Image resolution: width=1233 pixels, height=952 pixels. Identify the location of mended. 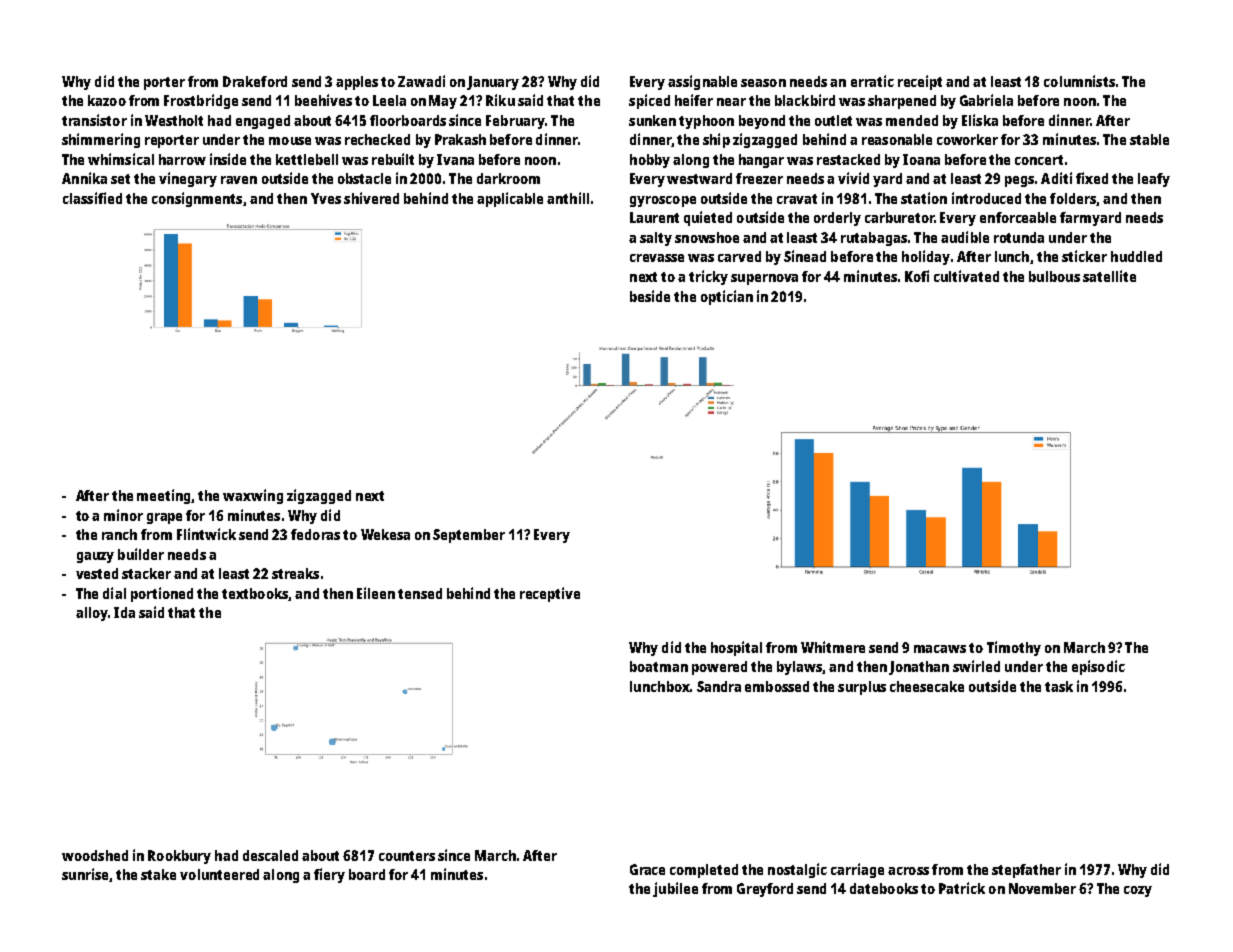
(912, 120).
